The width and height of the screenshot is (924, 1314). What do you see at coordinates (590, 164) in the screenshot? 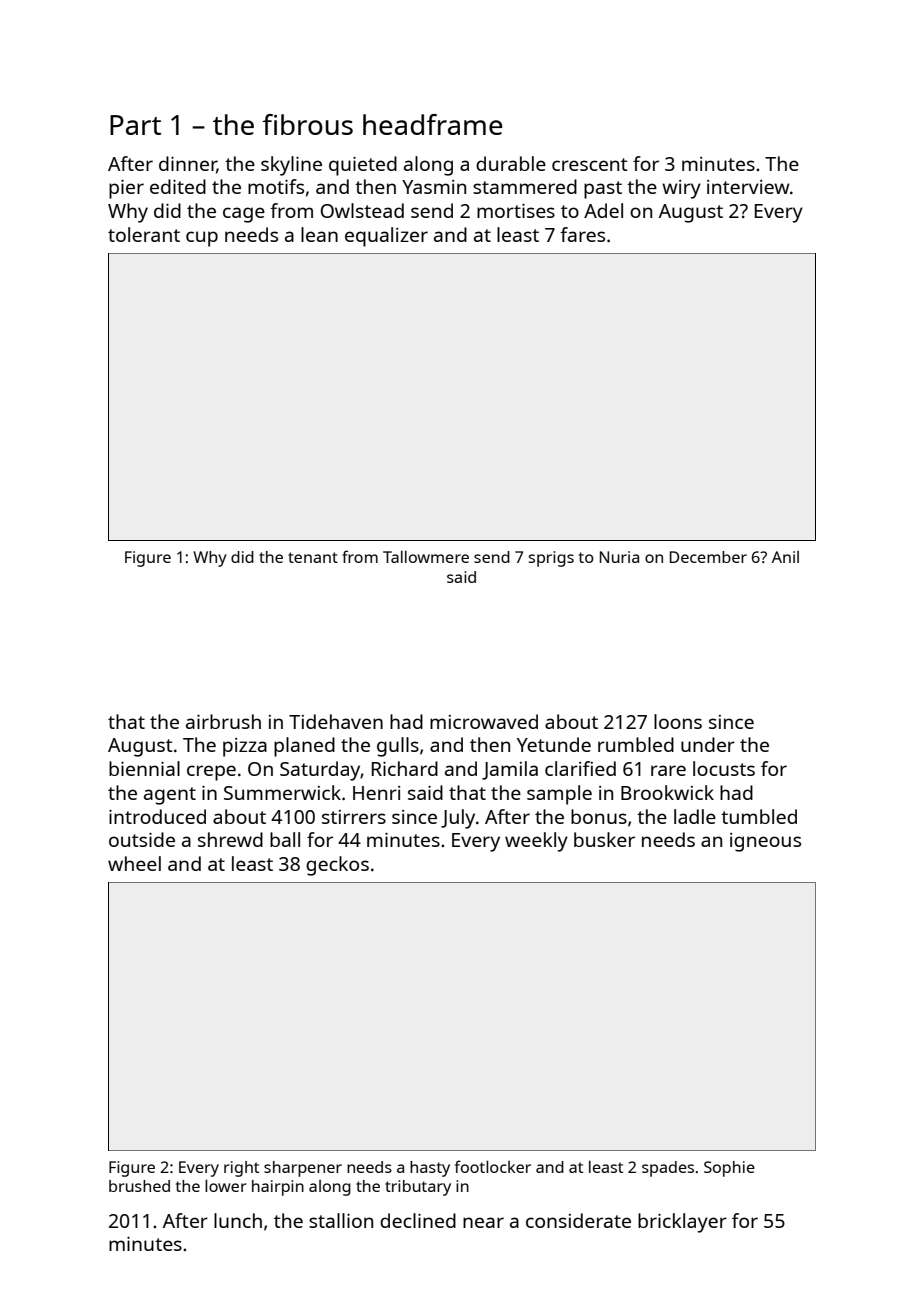
I see `crescent` at bounding box center [590, 164].
